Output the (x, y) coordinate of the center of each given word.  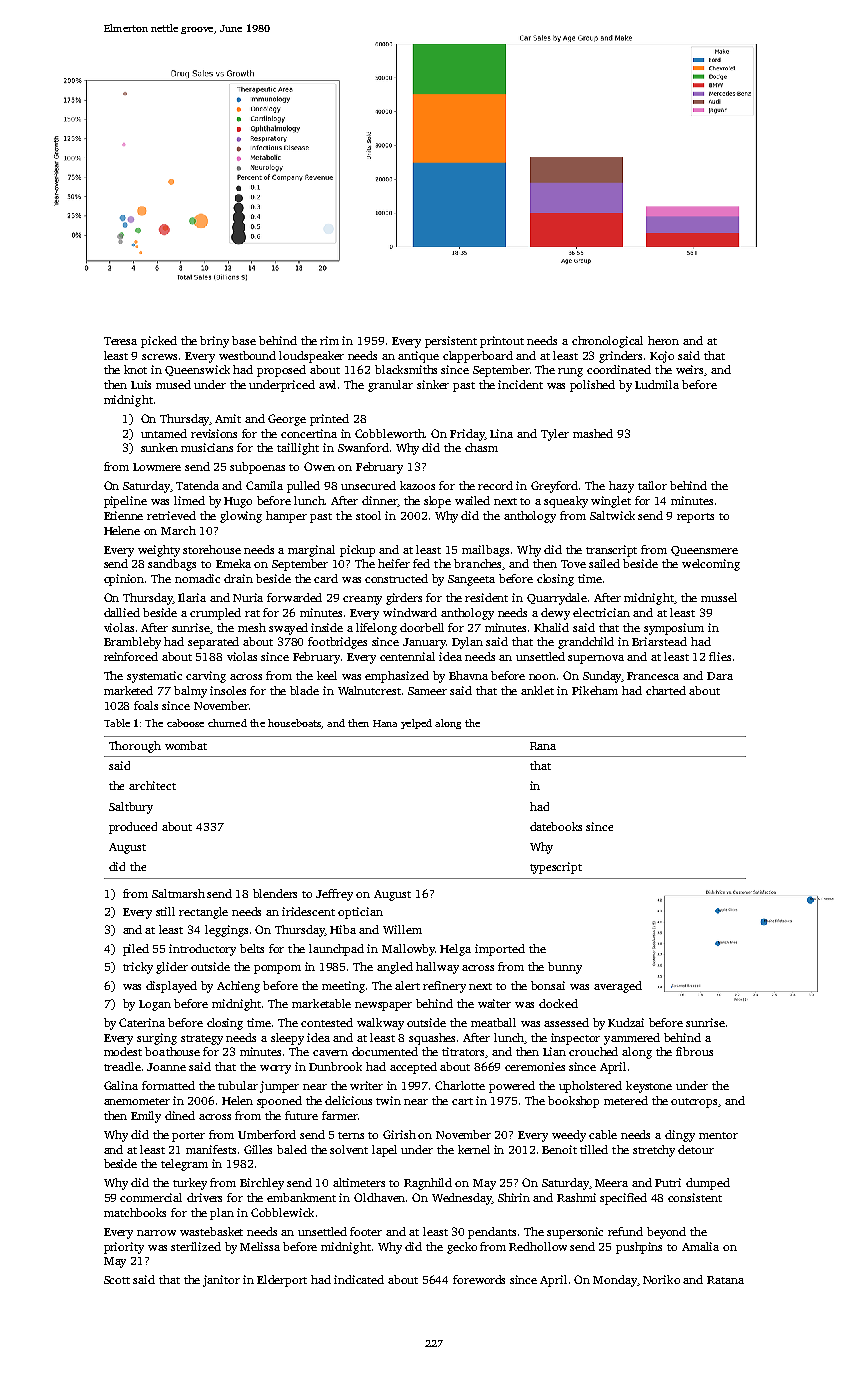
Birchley (262, 1184)
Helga (455, 950)
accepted (413, 1068)
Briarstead (659, 641)
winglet (611, 502)
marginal (311, 551)
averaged (618, 987)
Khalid (551, 627)
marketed (128, 690)
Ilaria (192, 597)
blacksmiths (406, 369)
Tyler (555, 435)
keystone (649, 1087)
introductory (202, 950)
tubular (238, 1085)
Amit (228, 418)
